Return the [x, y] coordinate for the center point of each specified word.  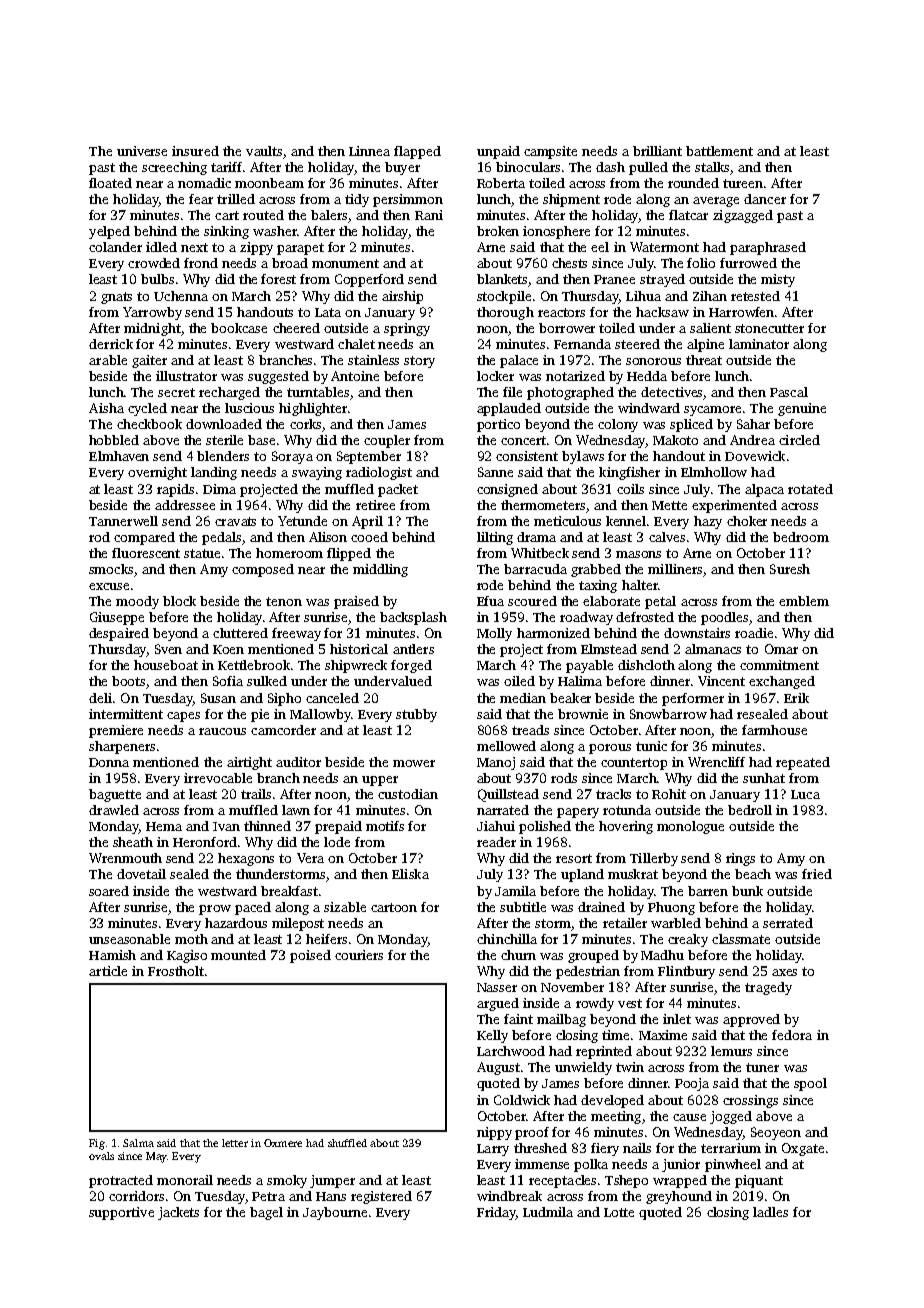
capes [183, 717]
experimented [734, 506]
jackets [178, 1213]
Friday [496, 1213]
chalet [356, 344]
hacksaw [662, 312]
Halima [580, 681]
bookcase [239, 328]
